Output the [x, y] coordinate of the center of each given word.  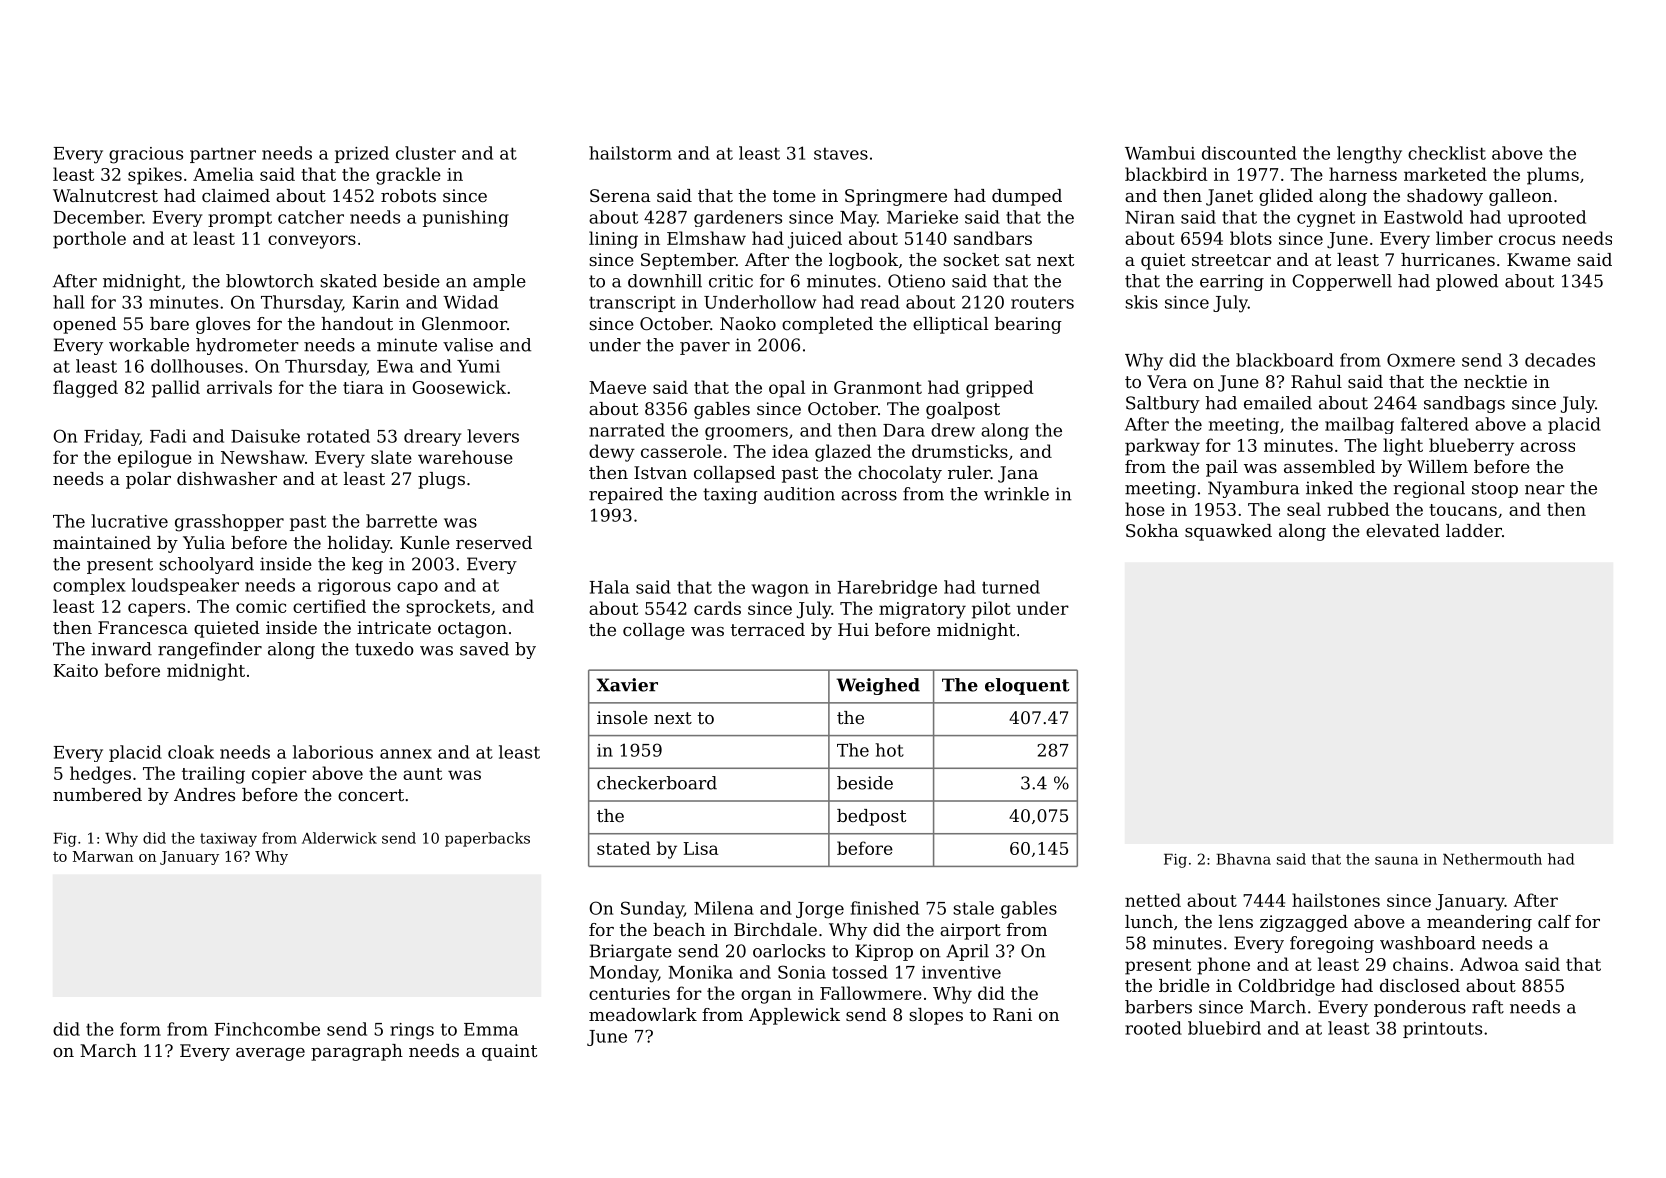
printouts [1442, 1030]
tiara [363, 387]
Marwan [103, 856]
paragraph [357, 1052]
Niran [1150, 217]
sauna [1396, 860]
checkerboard [657, 783]
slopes [936, 1016]
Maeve [617, 387]
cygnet [1326, 219]
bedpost [871, 817]
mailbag [1359, 425]
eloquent [1027, 686]
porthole [89, 240]
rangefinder [210, 650]
